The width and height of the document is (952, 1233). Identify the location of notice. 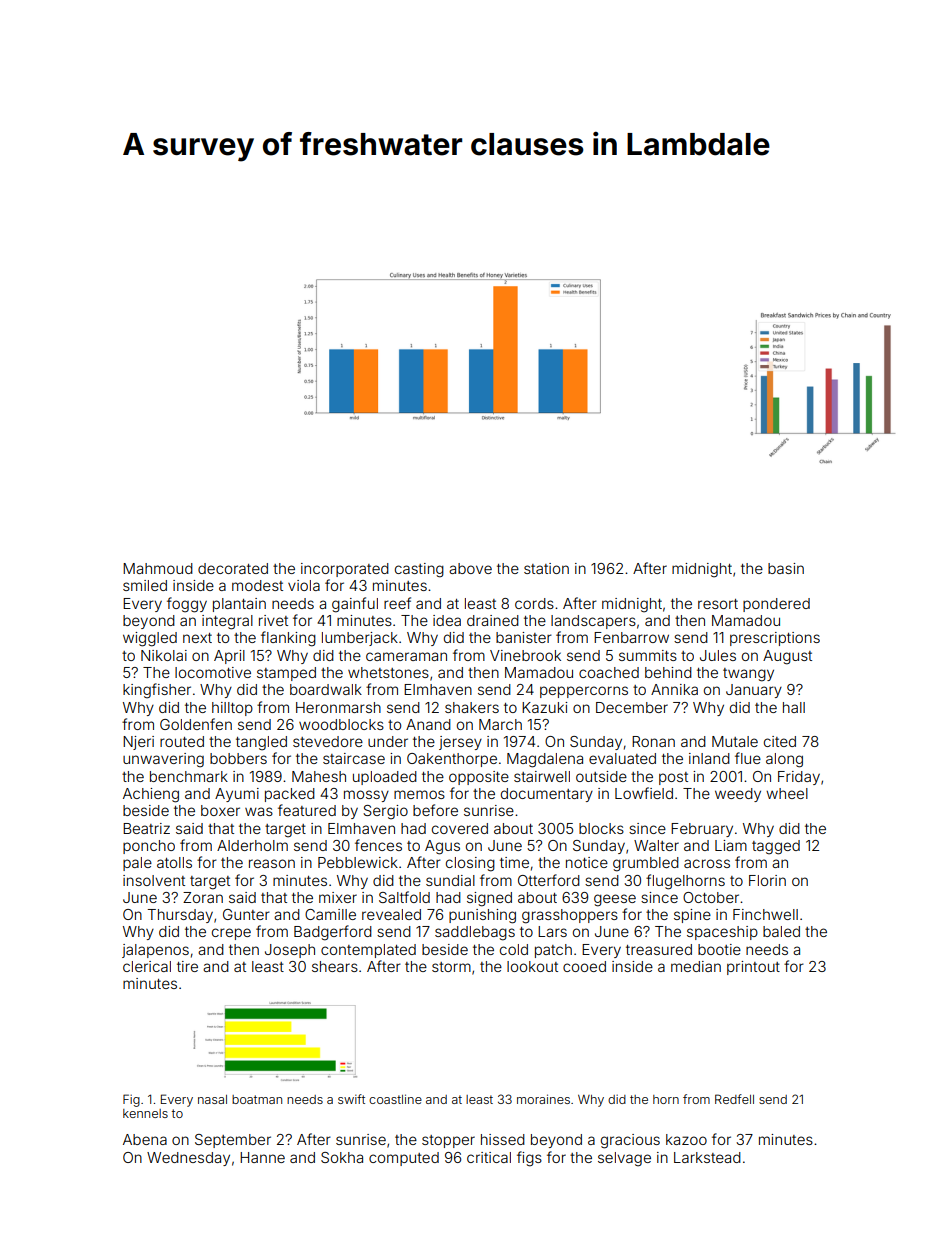
(587, 862).
